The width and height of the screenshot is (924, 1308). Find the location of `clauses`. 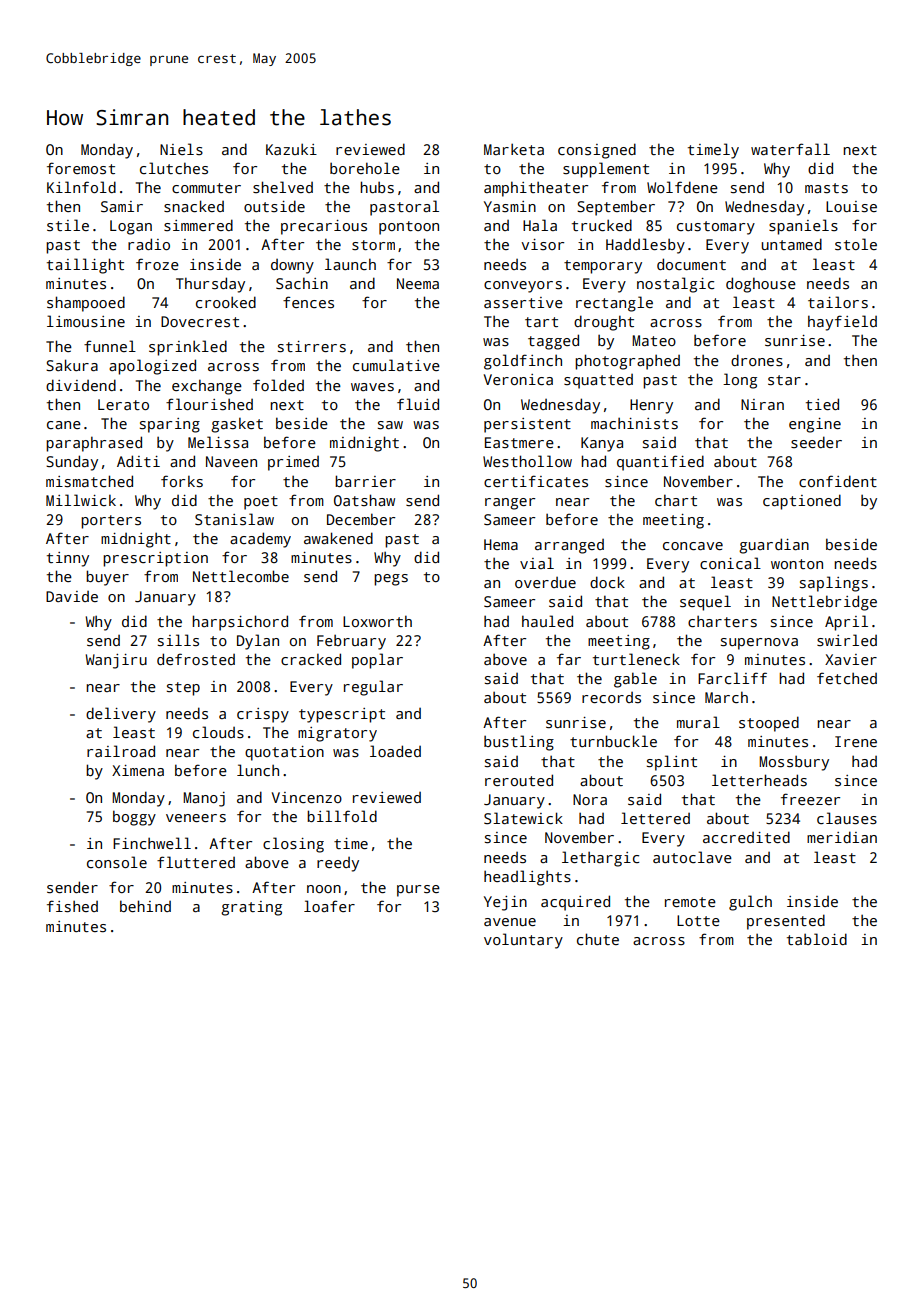

clauses is located at coordinates (847, 818).
